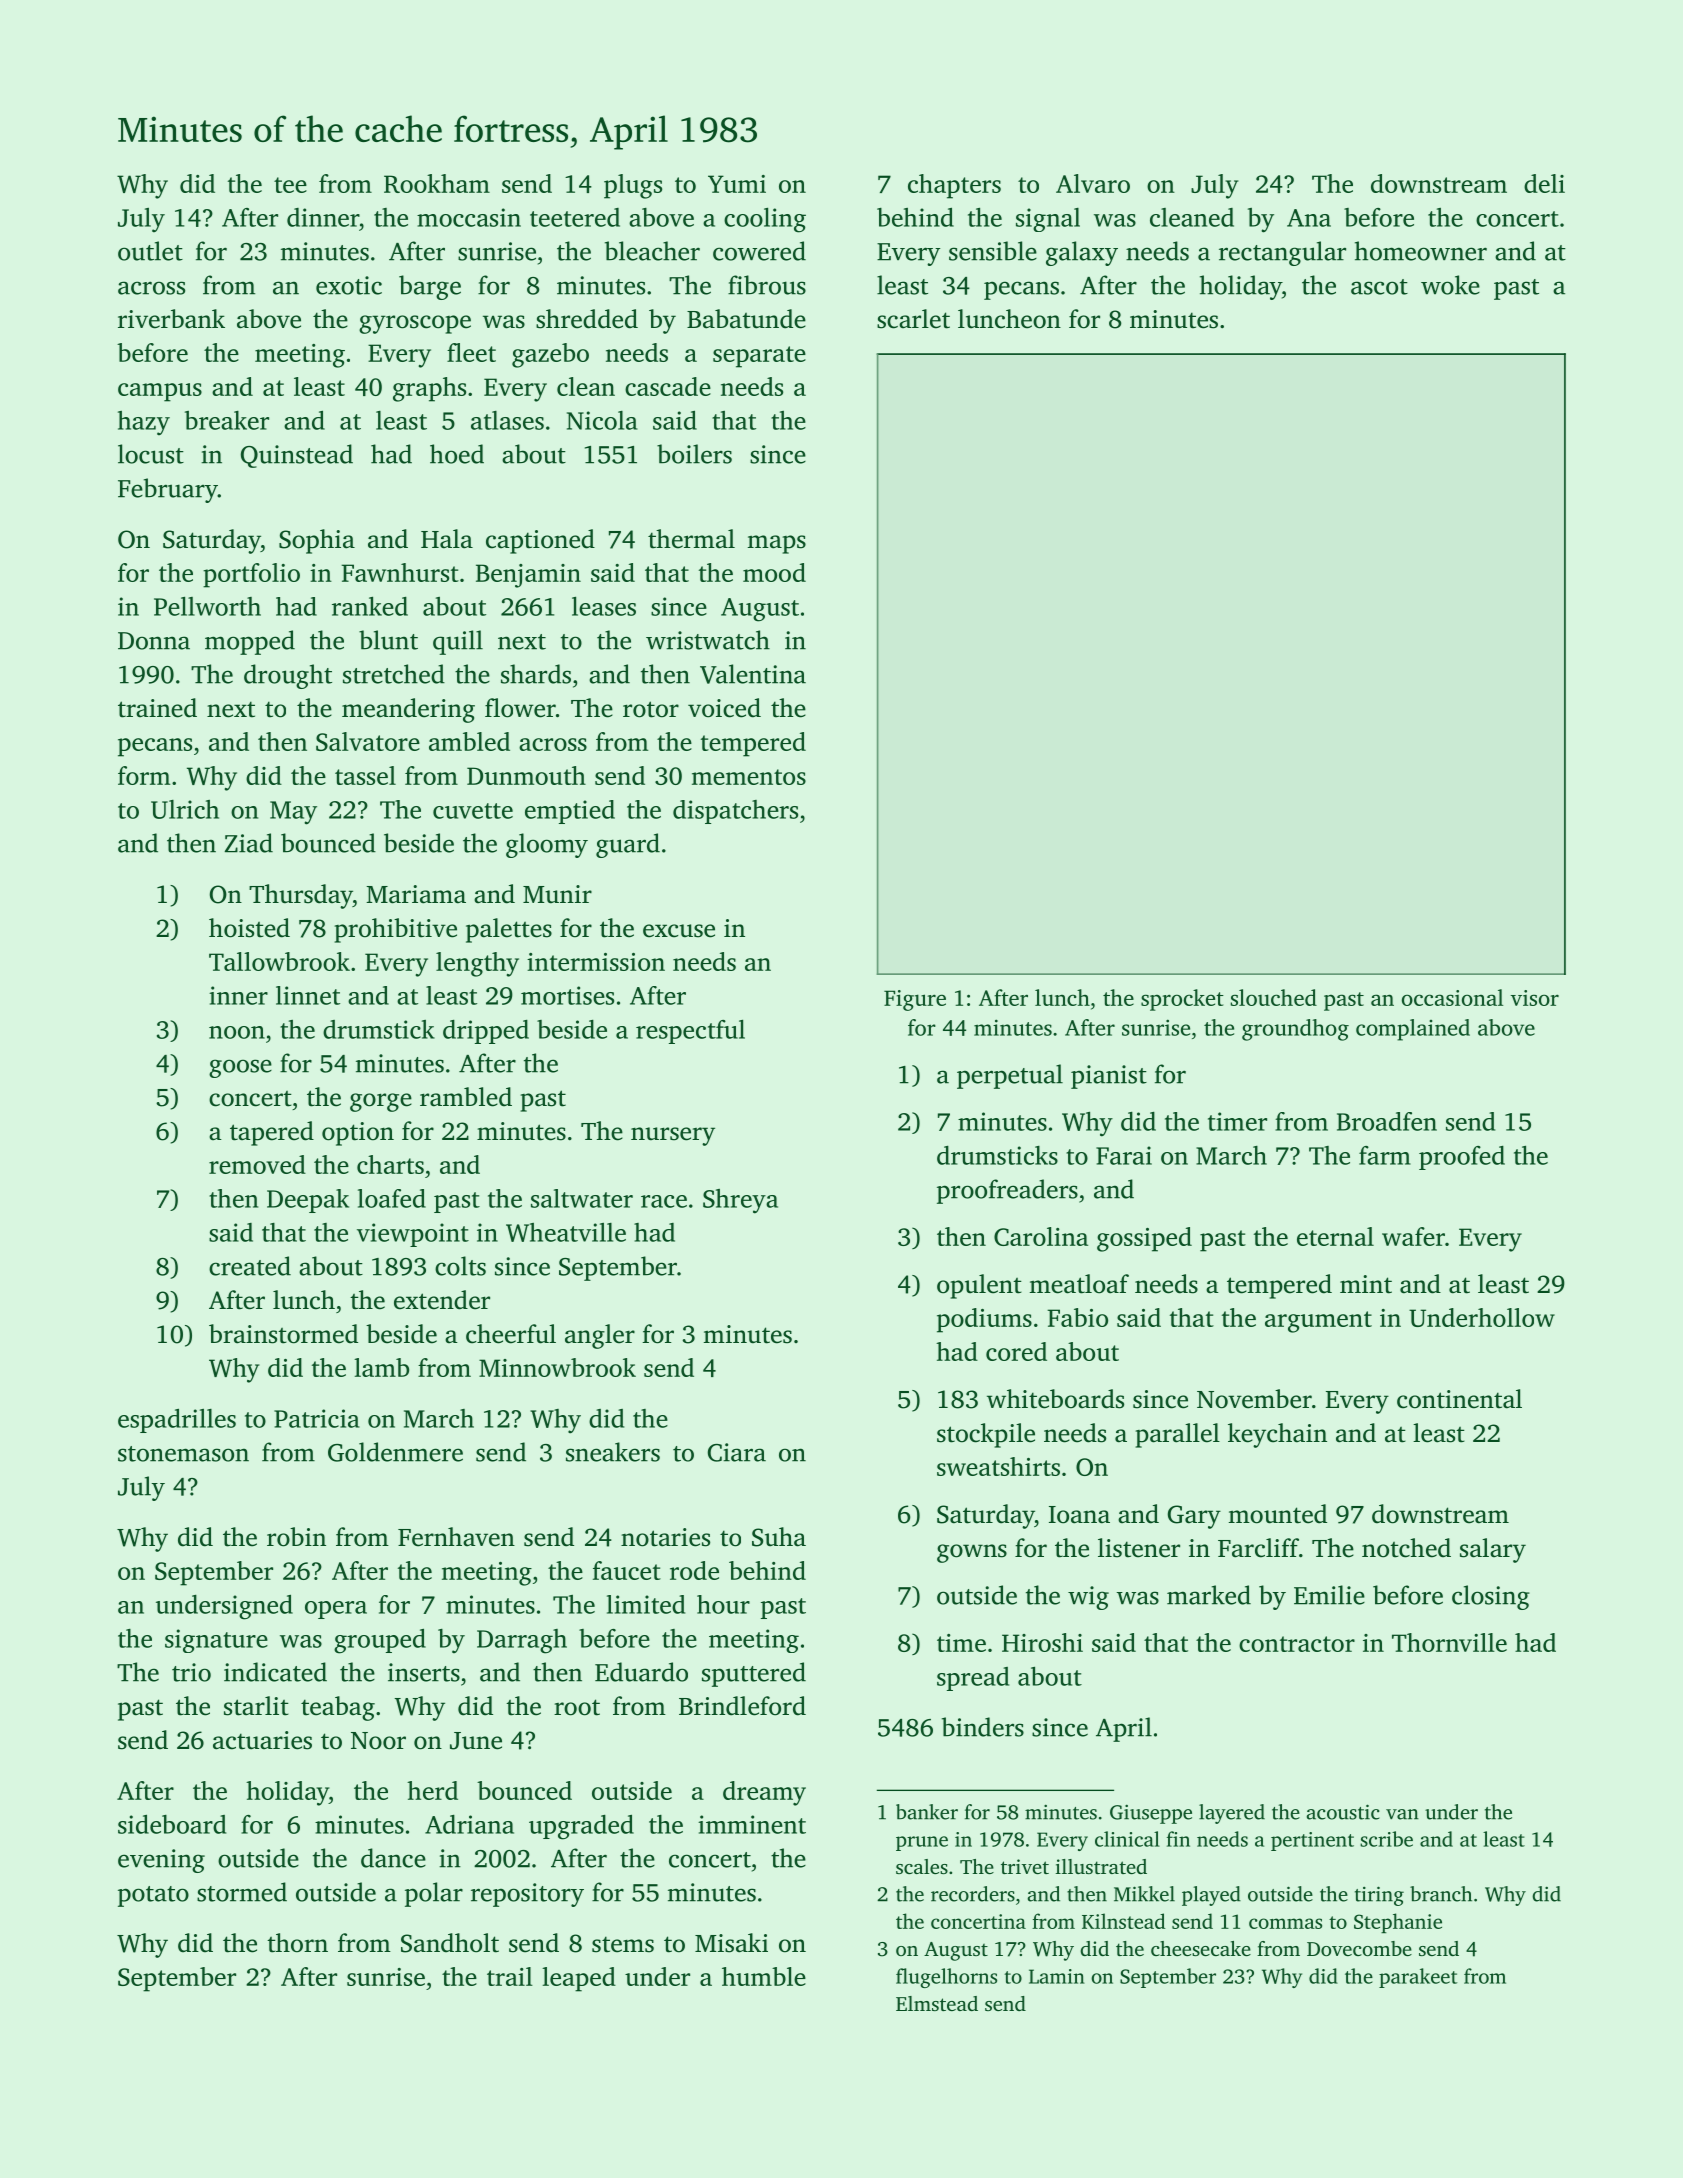 The width and height of the screenshot is (1683, 2178). I want to click on galaxy, so click(1082, 253).
